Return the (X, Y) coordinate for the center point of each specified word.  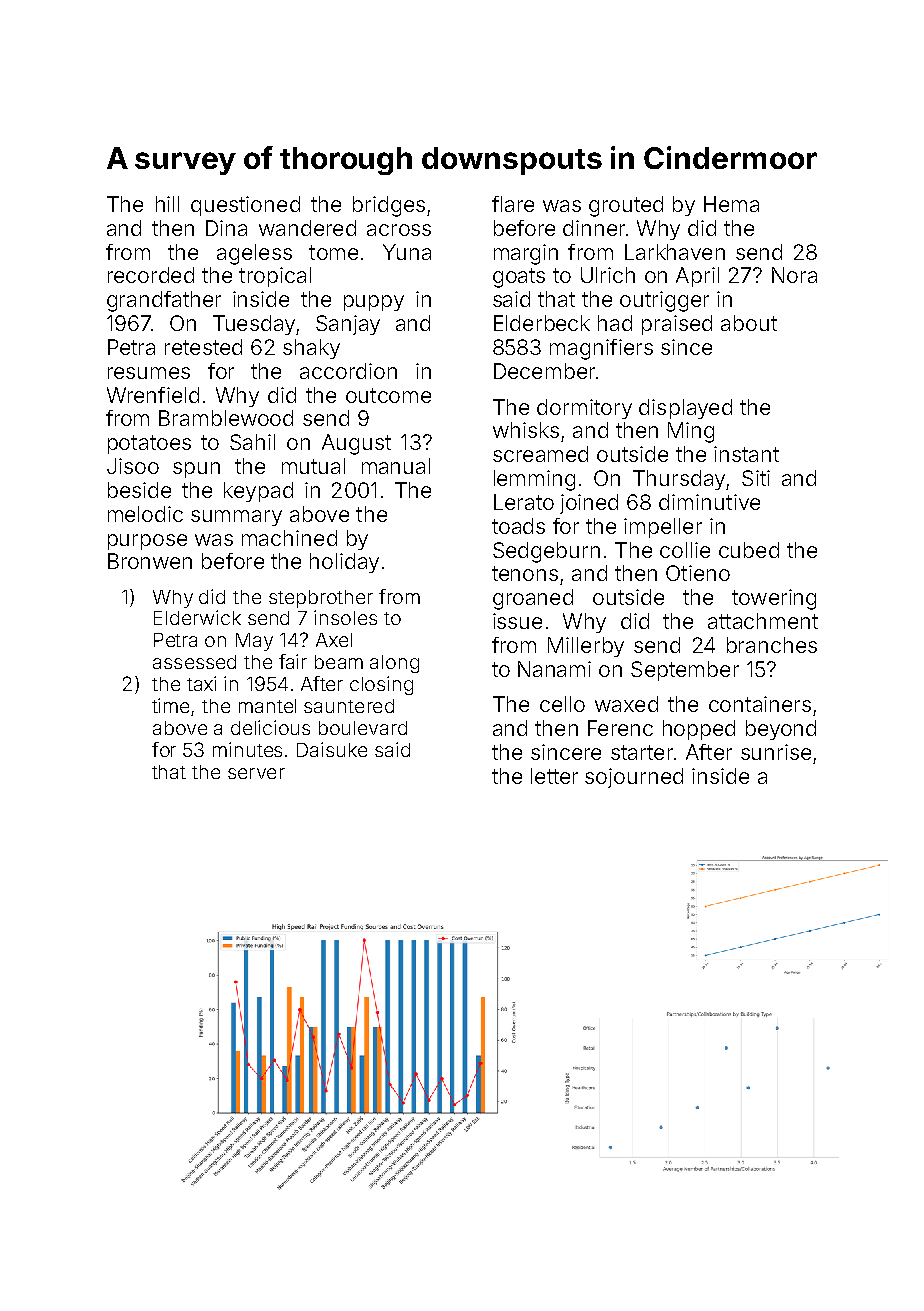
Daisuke (332, 749)
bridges (389, 206)
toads (518, 526)
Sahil (252, 442)
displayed (685, 409)
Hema (731, 204)
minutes (247, 749)
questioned (245, 206)
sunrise (776, 752)
